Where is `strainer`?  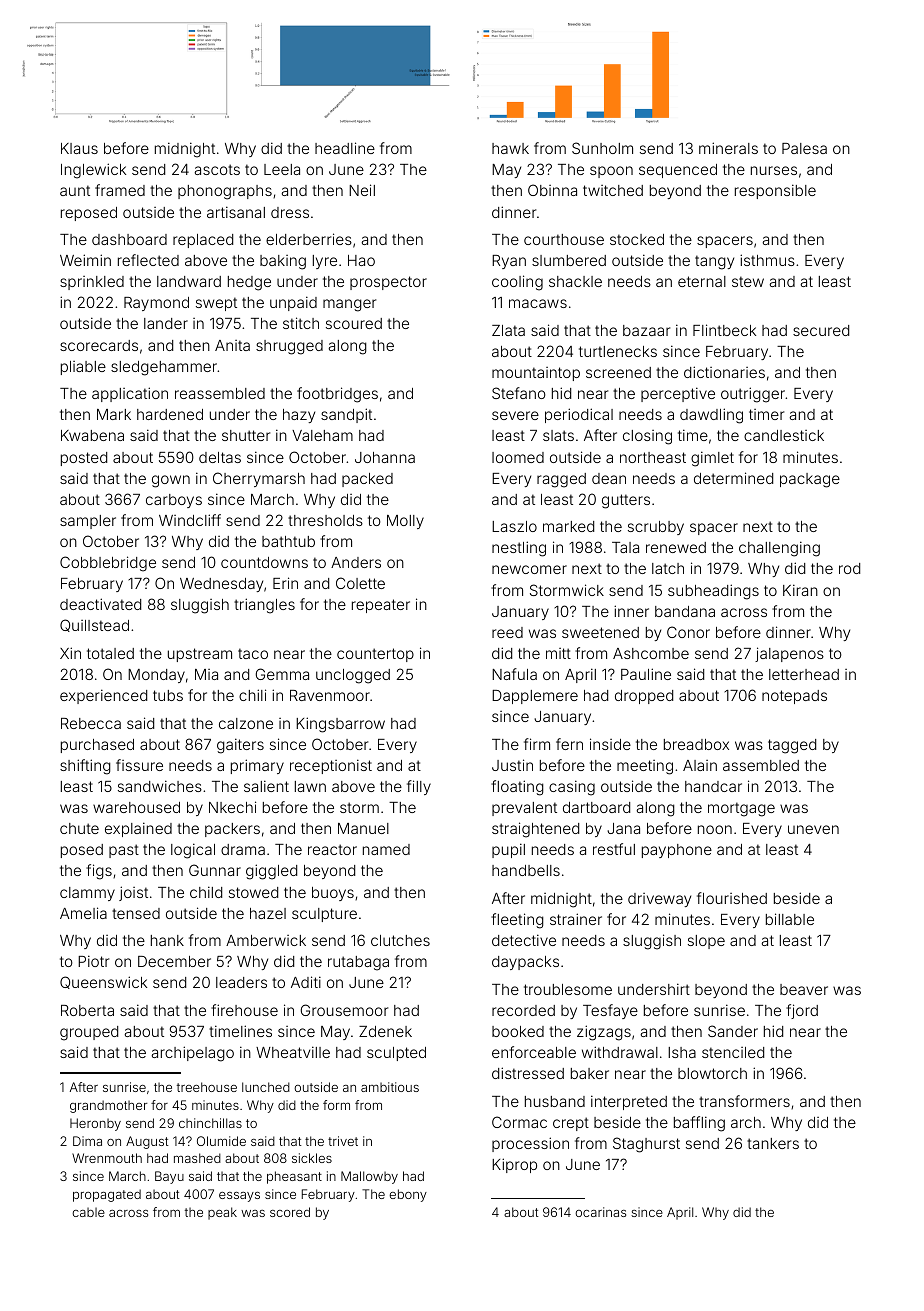
strainer is located at coordinates (576, 919).
